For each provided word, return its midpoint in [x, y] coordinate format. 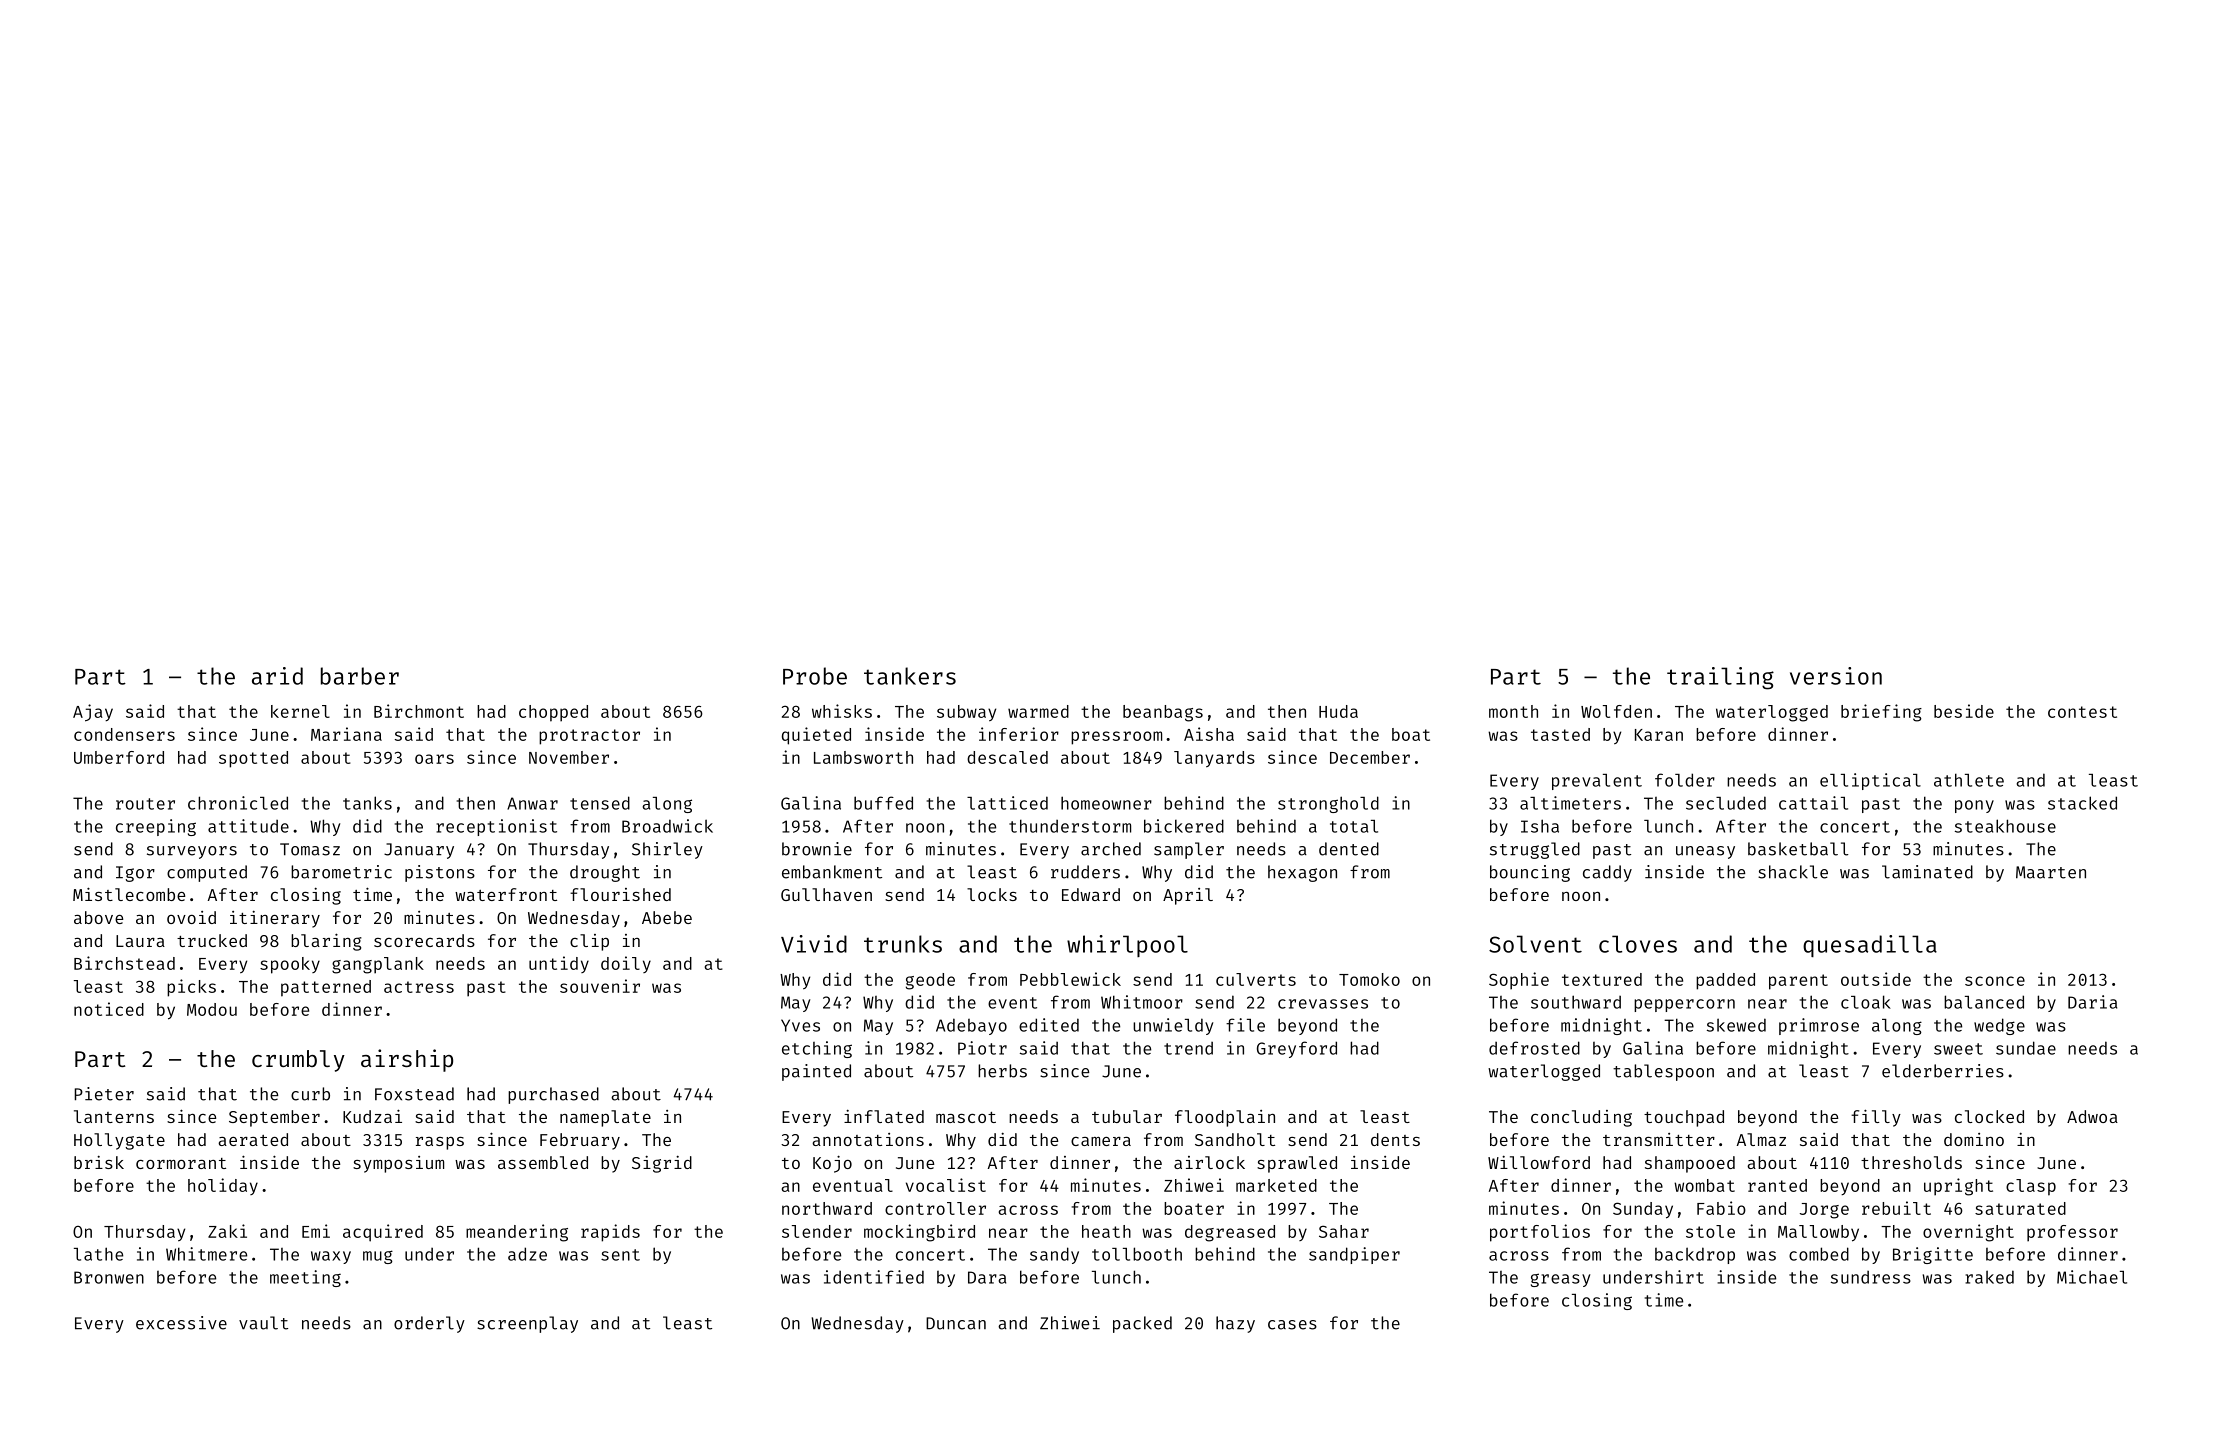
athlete [1969, 780]
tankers [910, 676]
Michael [2092, 1277]
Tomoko [1369, 979]
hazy [1235, 1324]
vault [263, 1323]
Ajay [93, 713]
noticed [109, 1009]
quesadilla [1870, 946]
